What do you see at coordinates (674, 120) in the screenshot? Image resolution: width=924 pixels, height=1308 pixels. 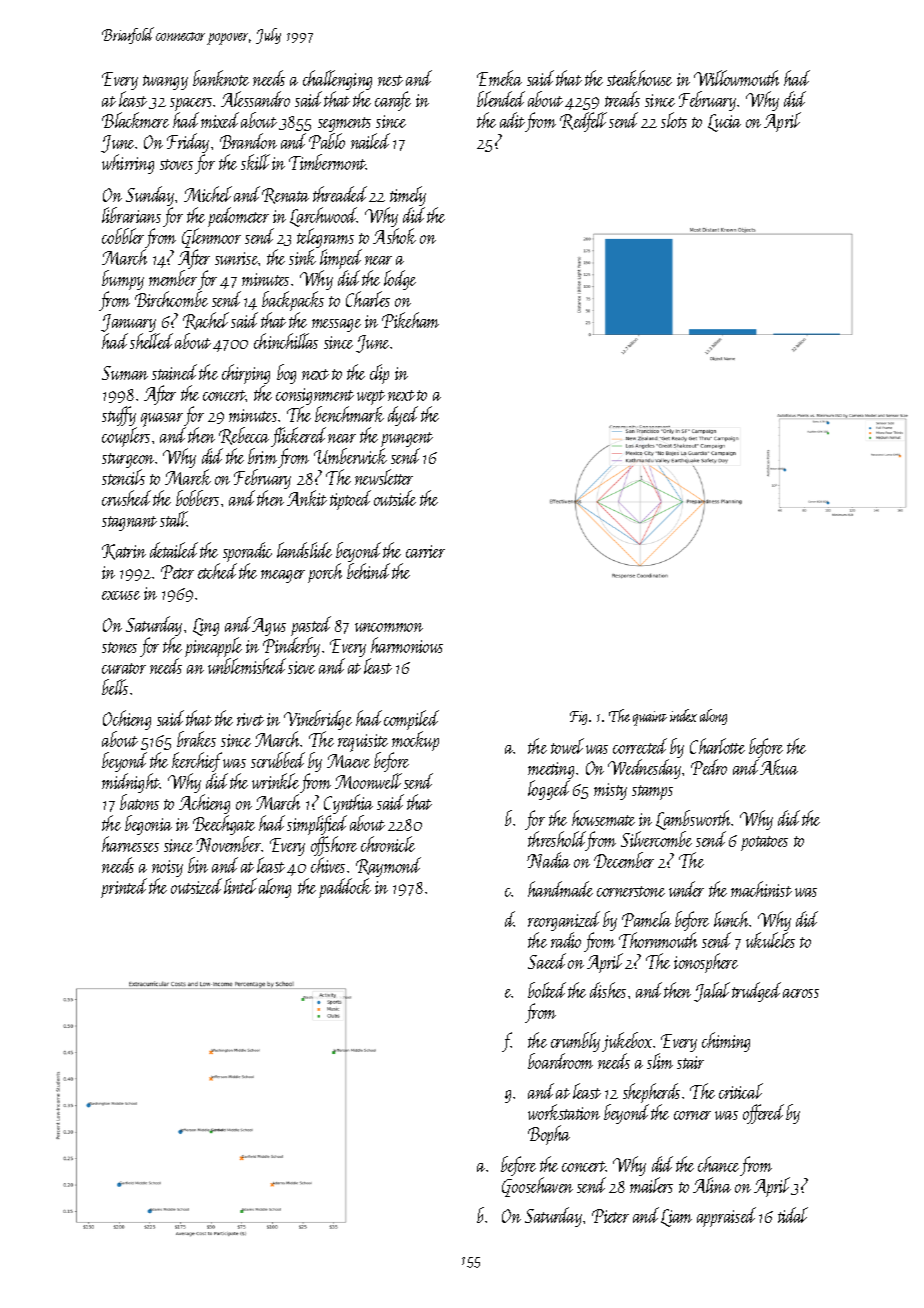 I see `slots` at bounding box center [674, 120].
